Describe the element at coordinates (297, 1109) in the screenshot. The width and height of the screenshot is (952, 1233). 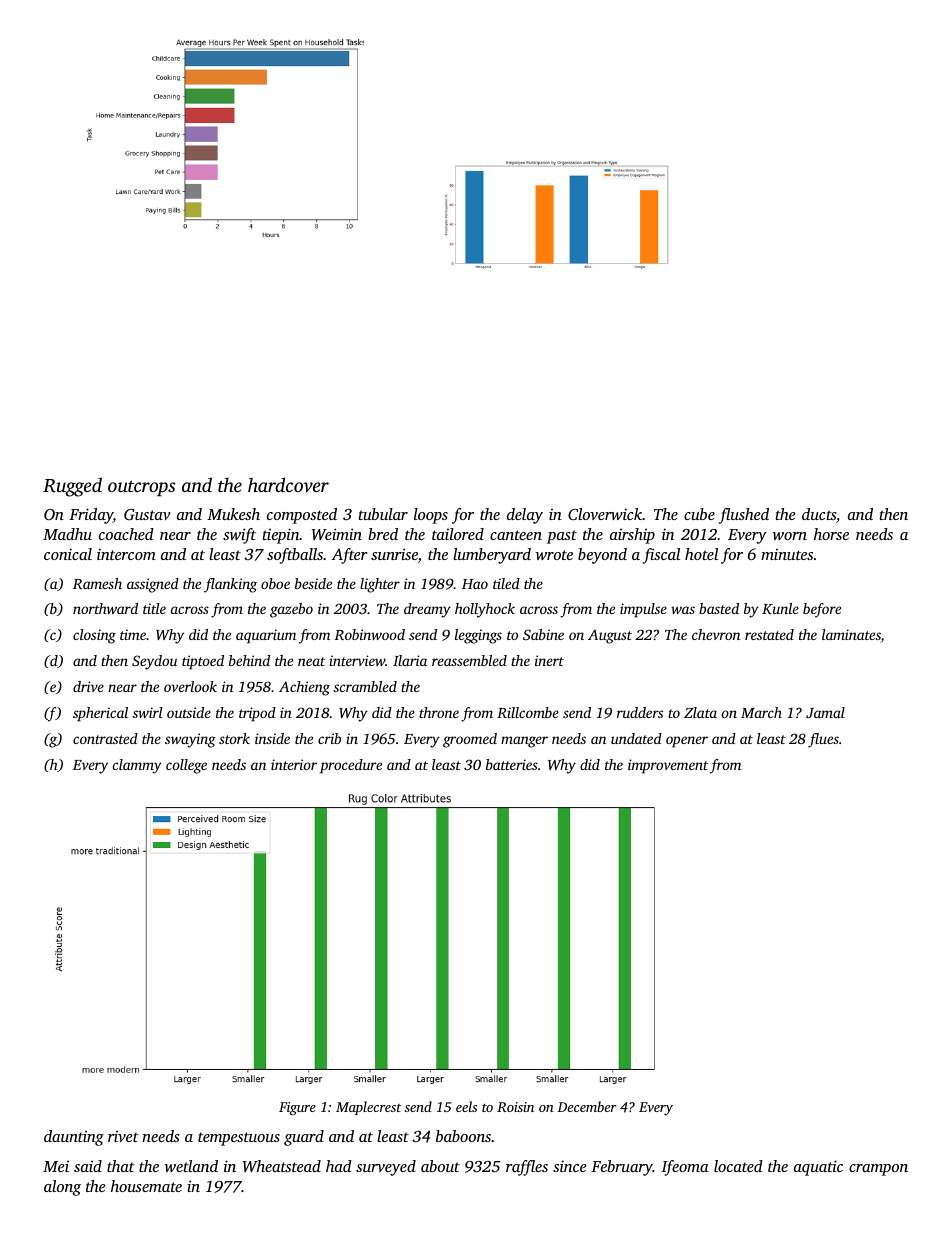
I see `Figure` at that location.
